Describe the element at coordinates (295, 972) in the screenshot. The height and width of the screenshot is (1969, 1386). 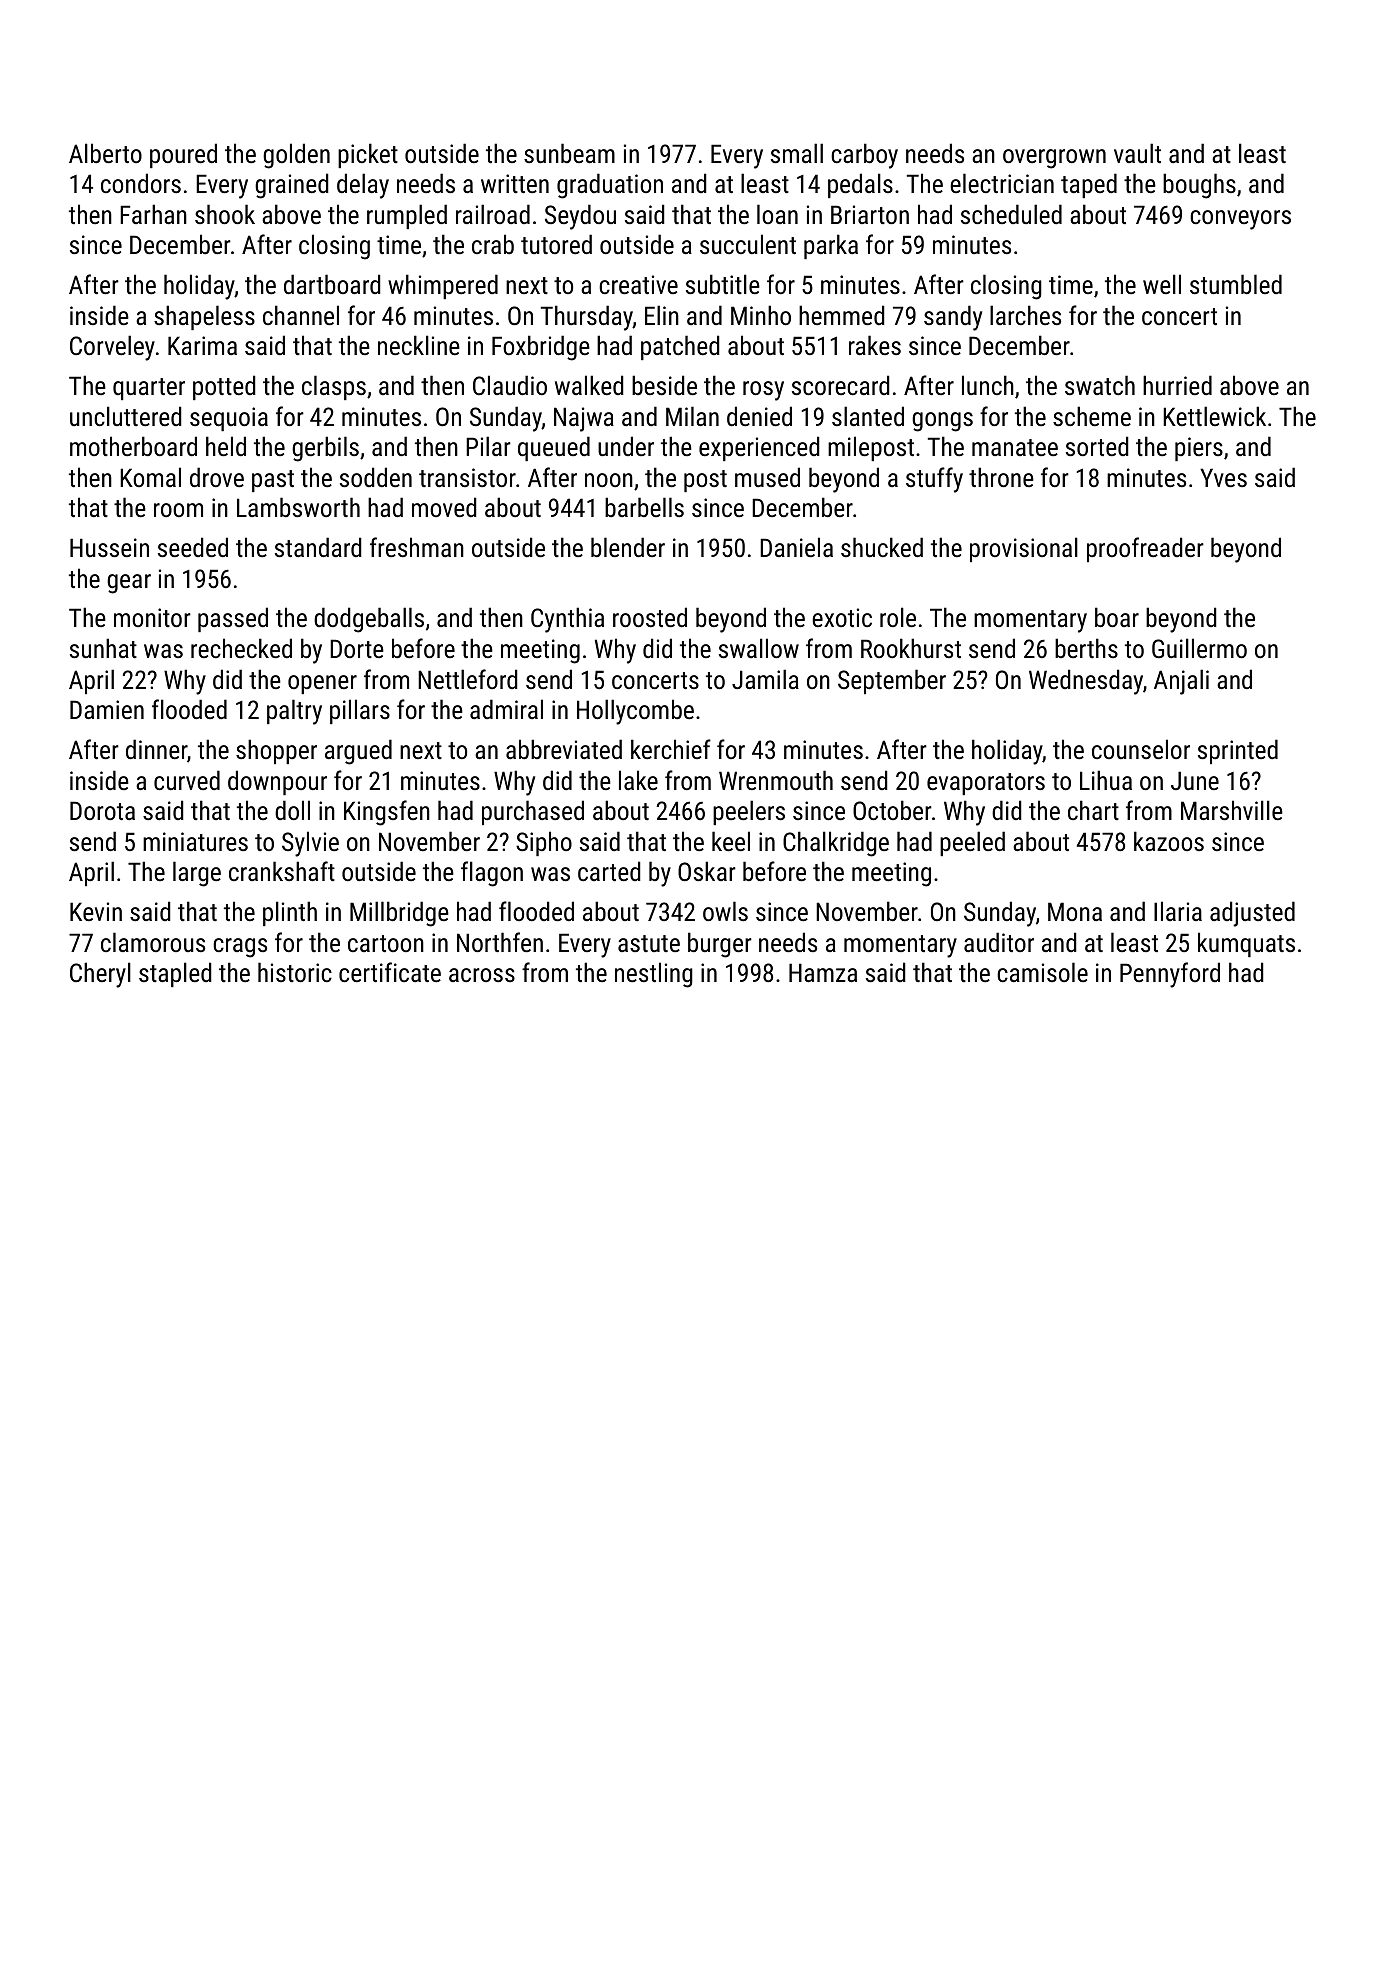
I see `historic` at that location.
